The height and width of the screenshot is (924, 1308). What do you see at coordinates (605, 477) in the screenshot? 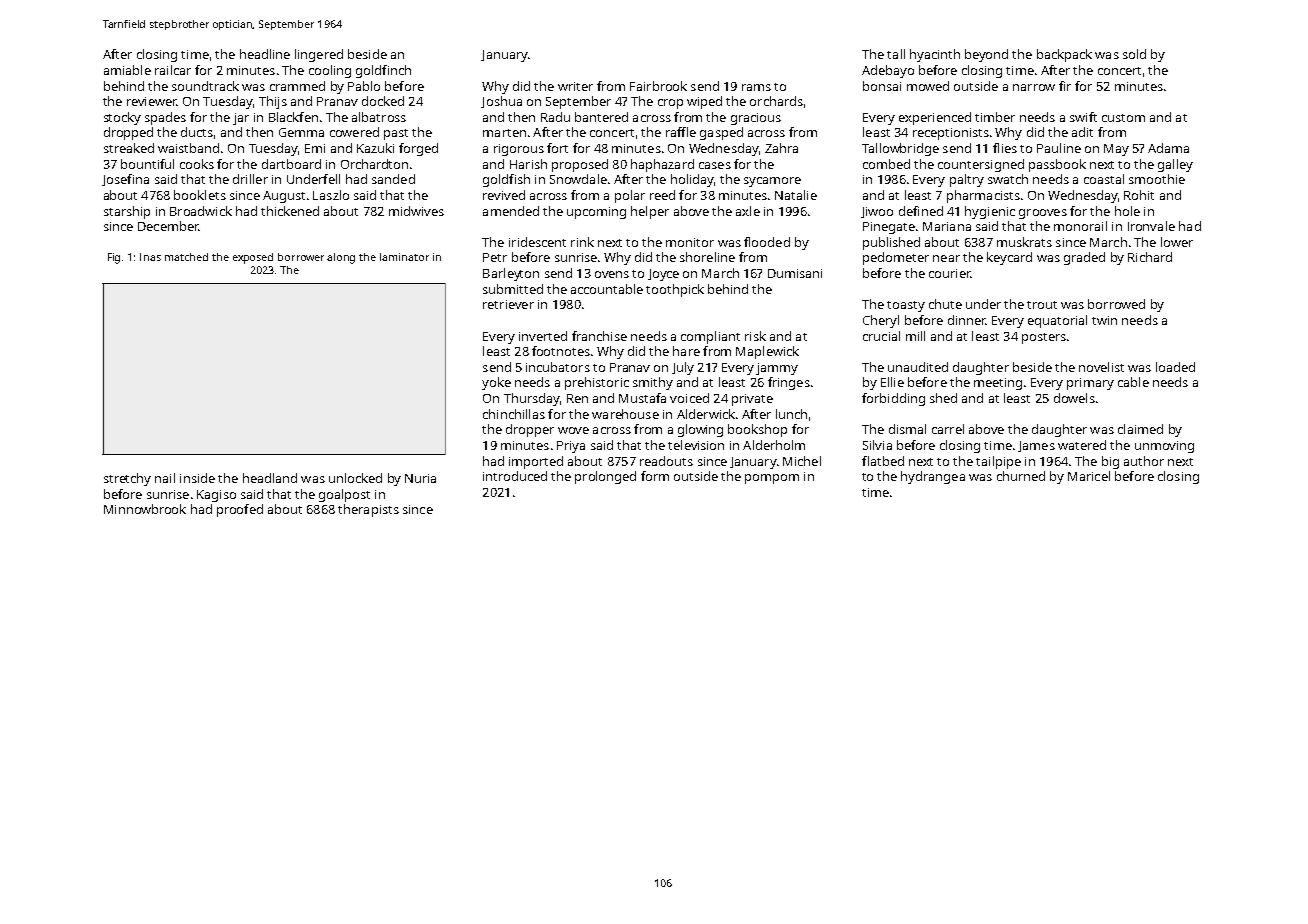
I see `prolonged` at bounding box center [605, 477].
